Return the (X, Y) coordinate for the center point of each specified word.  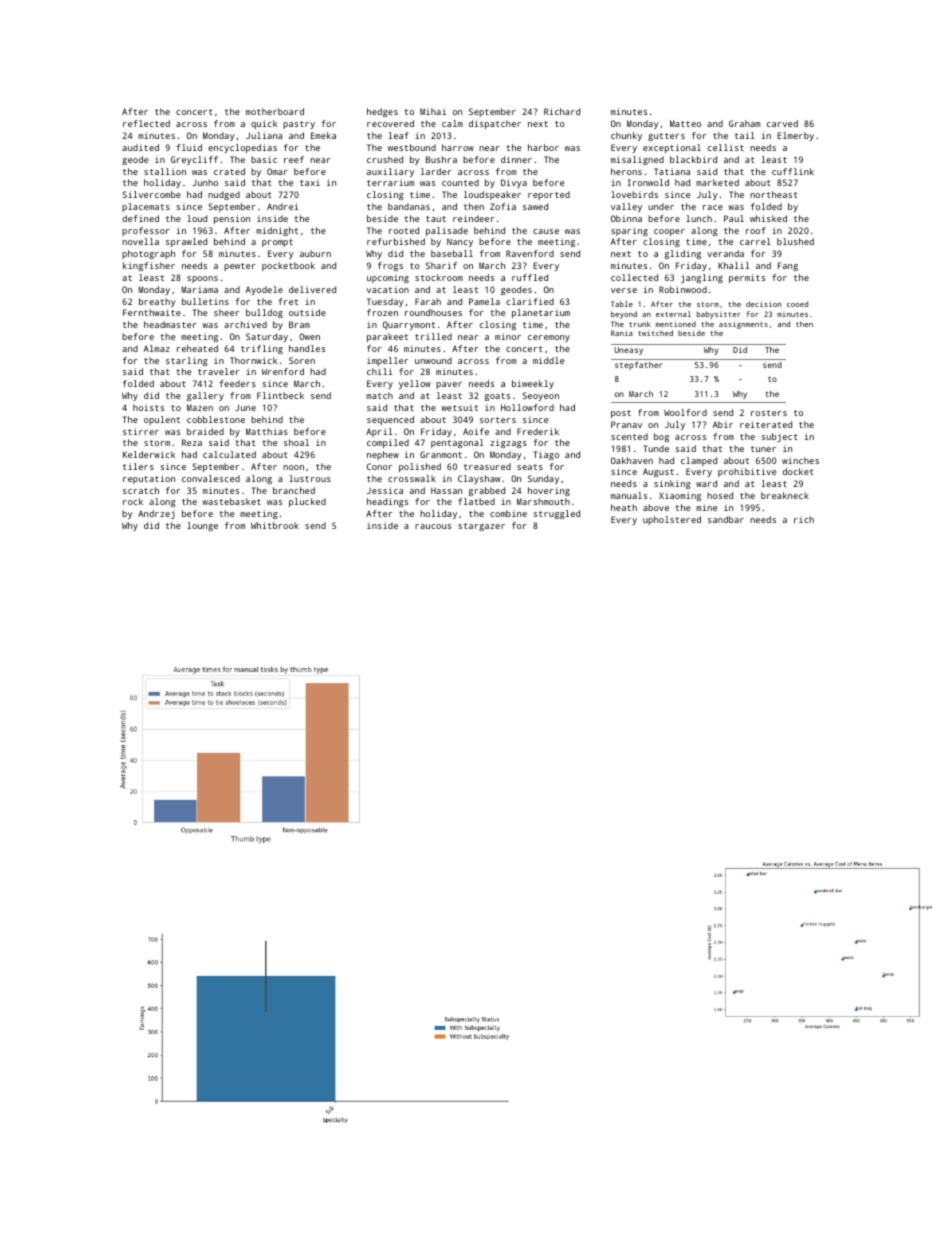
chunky (626, 136)
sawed (535, 206)
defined (140, 218)
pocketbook (288, 266)
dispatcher (495, 124)
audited (140, 147)
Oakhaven (632, 460)
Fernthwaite (152, 312)
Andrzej (156, 514)
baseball (452, 253)
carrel (755, 241)
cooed (797, 304)
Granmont (441, 454)
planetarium (541, 313)
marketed (717, 182)
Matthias (267, 431)
